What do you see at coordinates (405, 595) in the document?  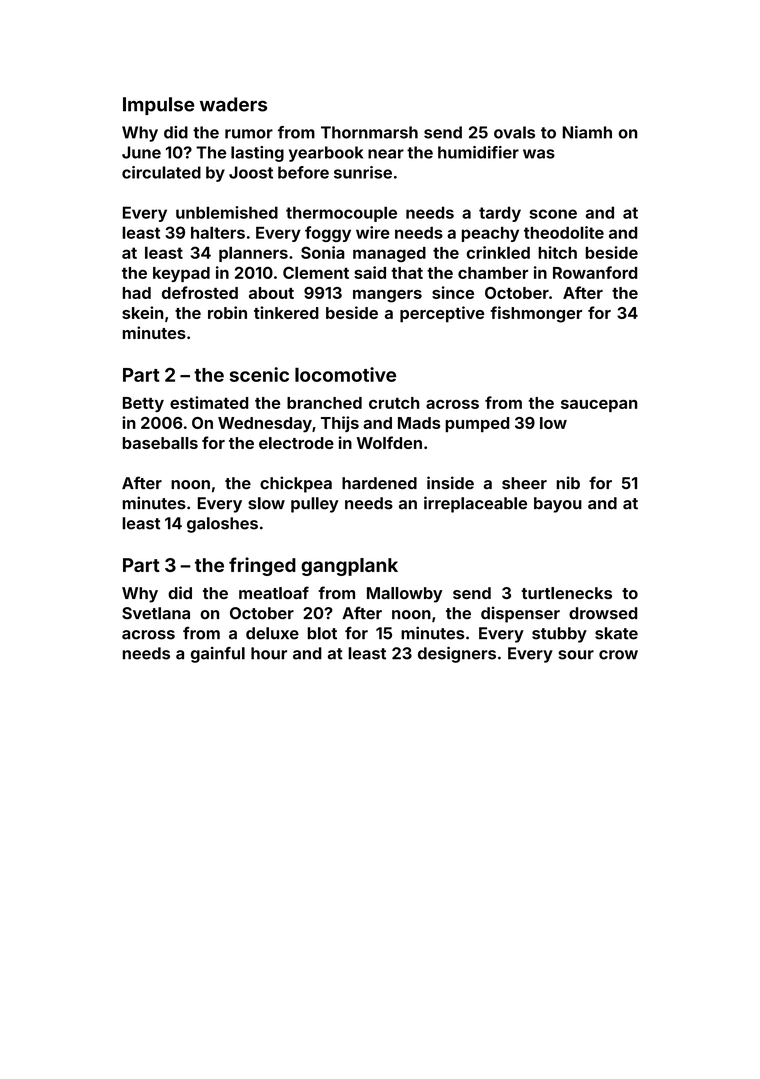 I see `Mallowby` at bounding box center [405, 595].
